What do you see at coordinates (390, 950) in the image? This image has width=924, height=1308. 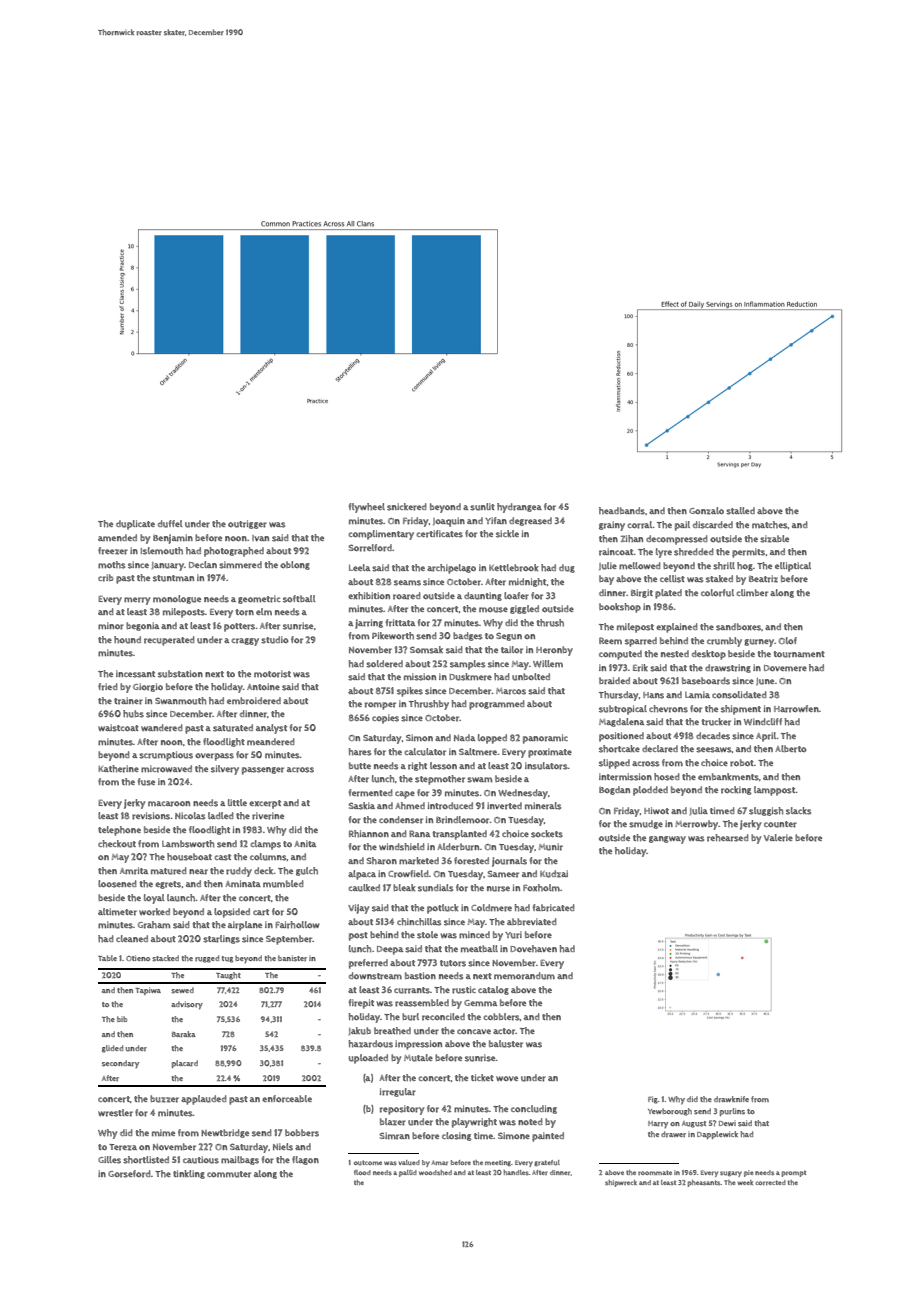 I see `Deepa` at bounding box center [390, 950].
